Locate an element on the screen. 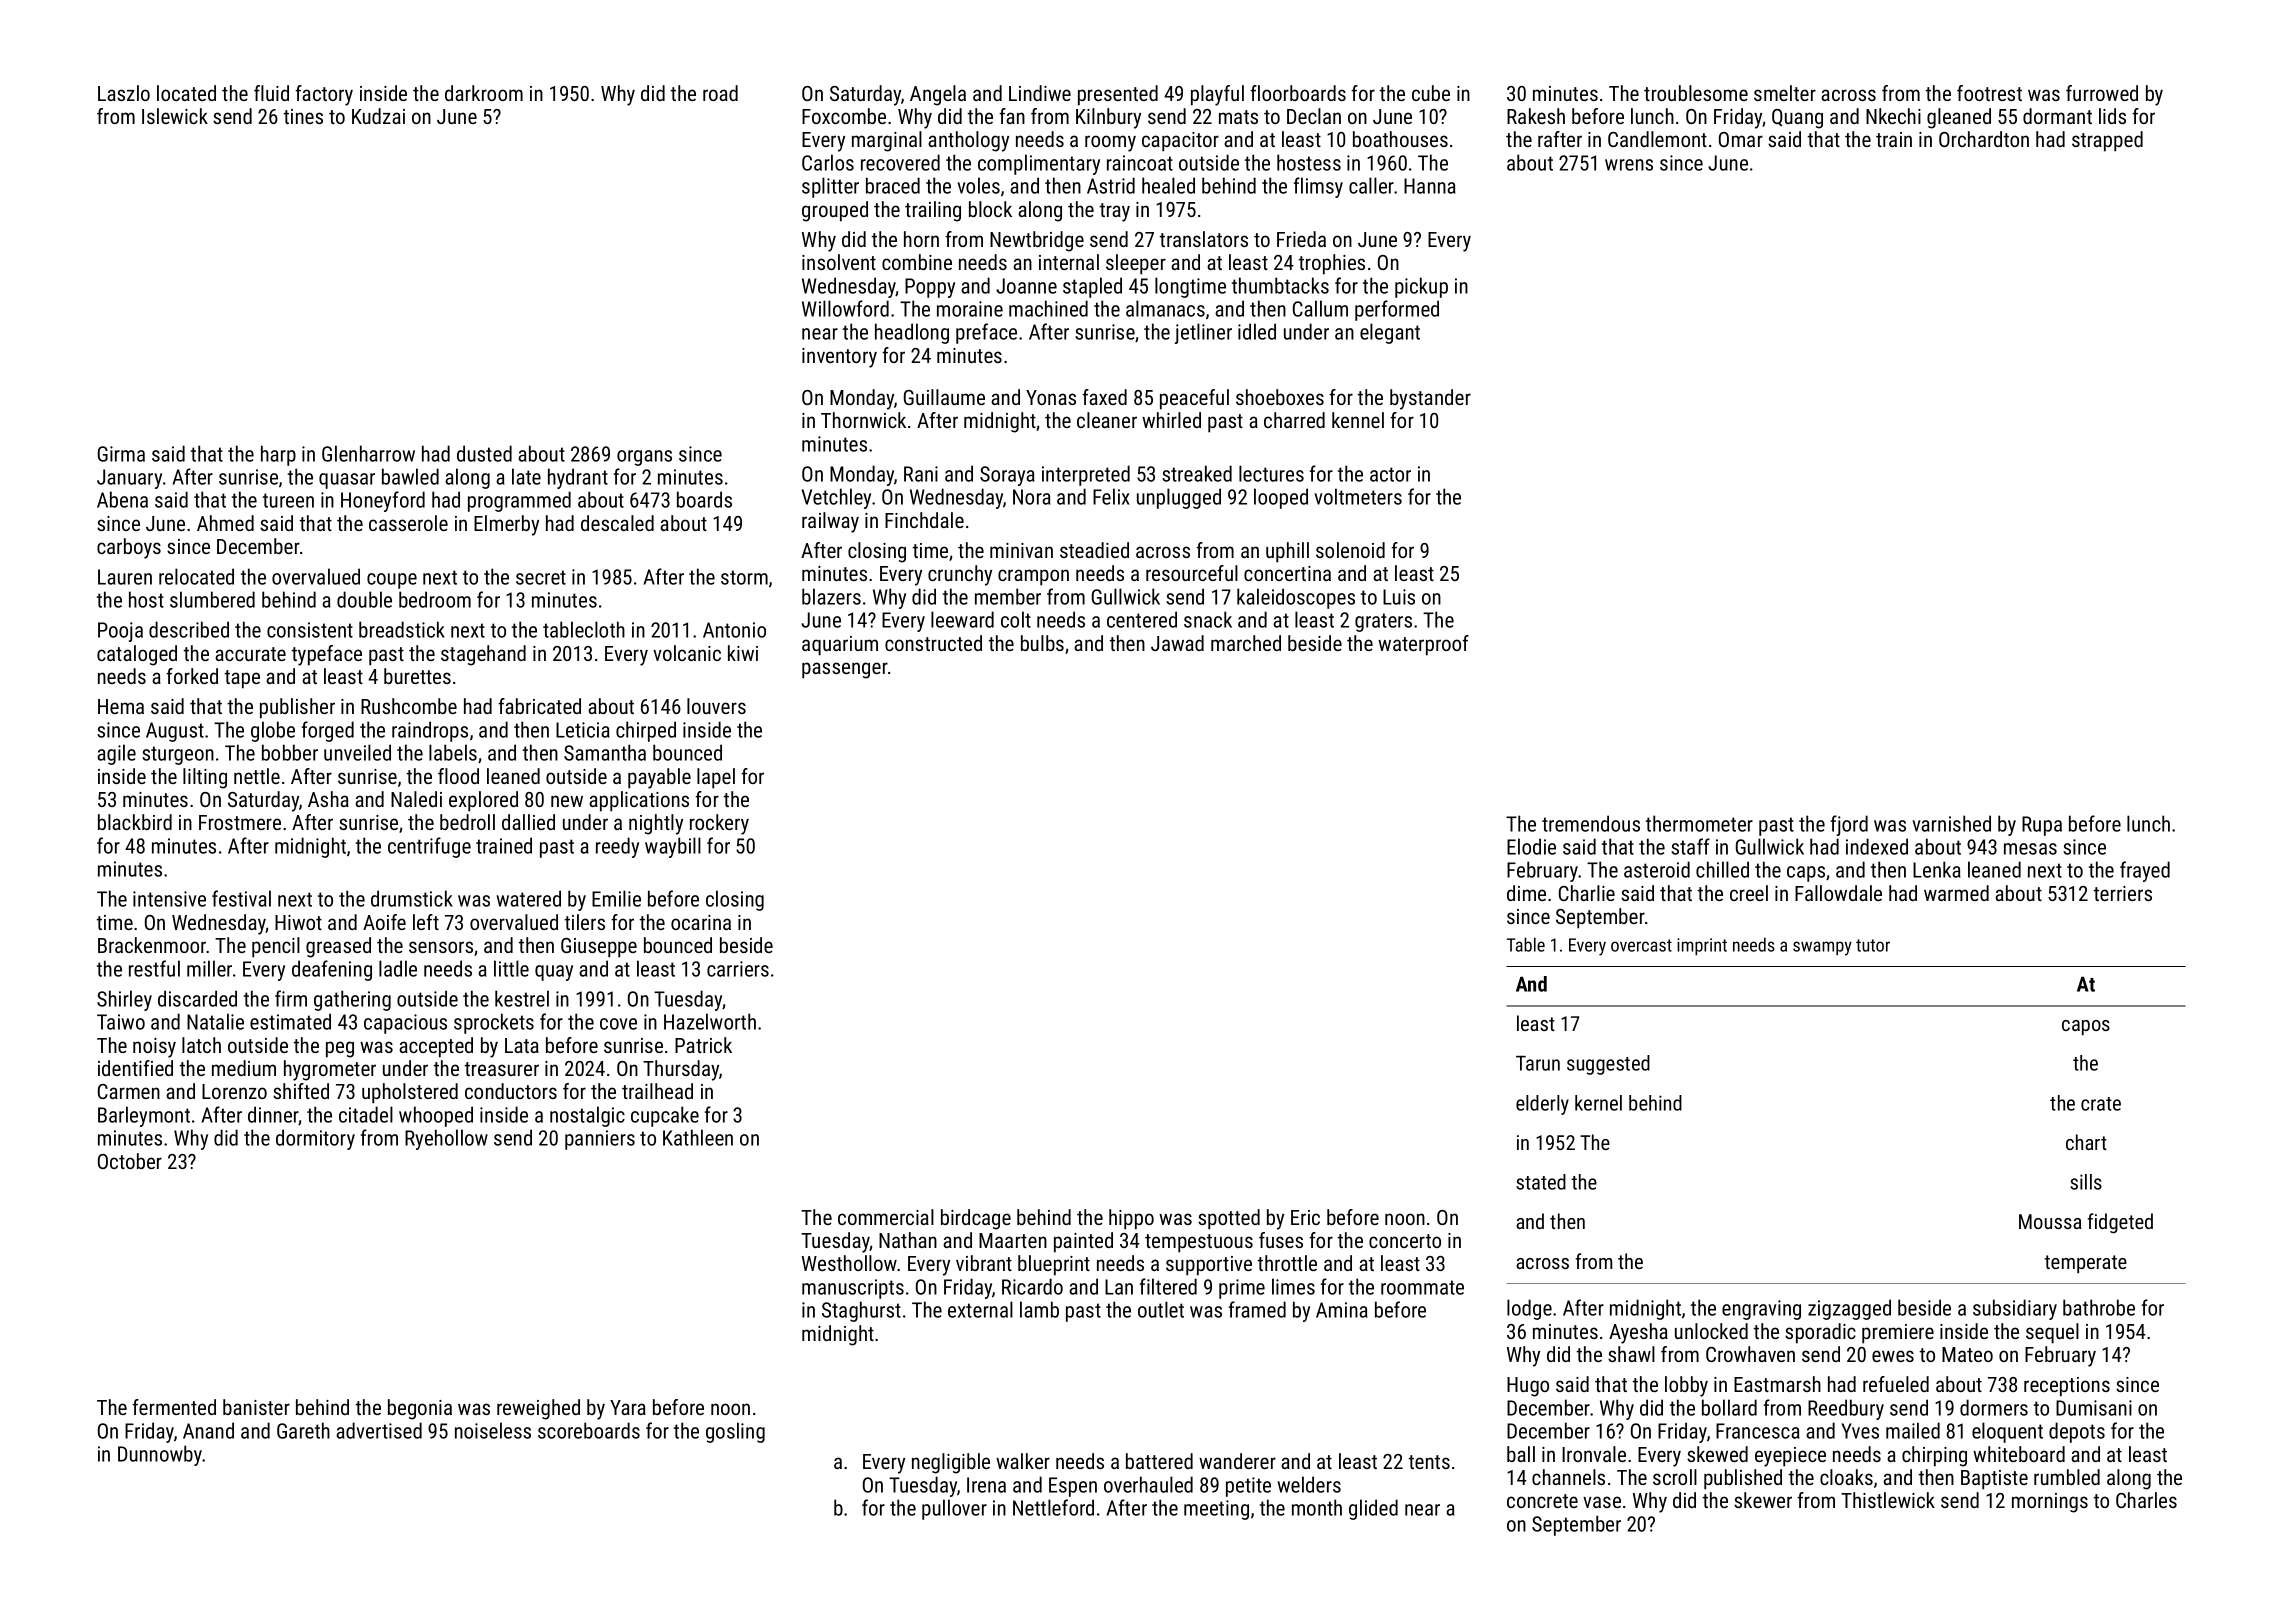  begonia is located at coordinates (420, 1409).
